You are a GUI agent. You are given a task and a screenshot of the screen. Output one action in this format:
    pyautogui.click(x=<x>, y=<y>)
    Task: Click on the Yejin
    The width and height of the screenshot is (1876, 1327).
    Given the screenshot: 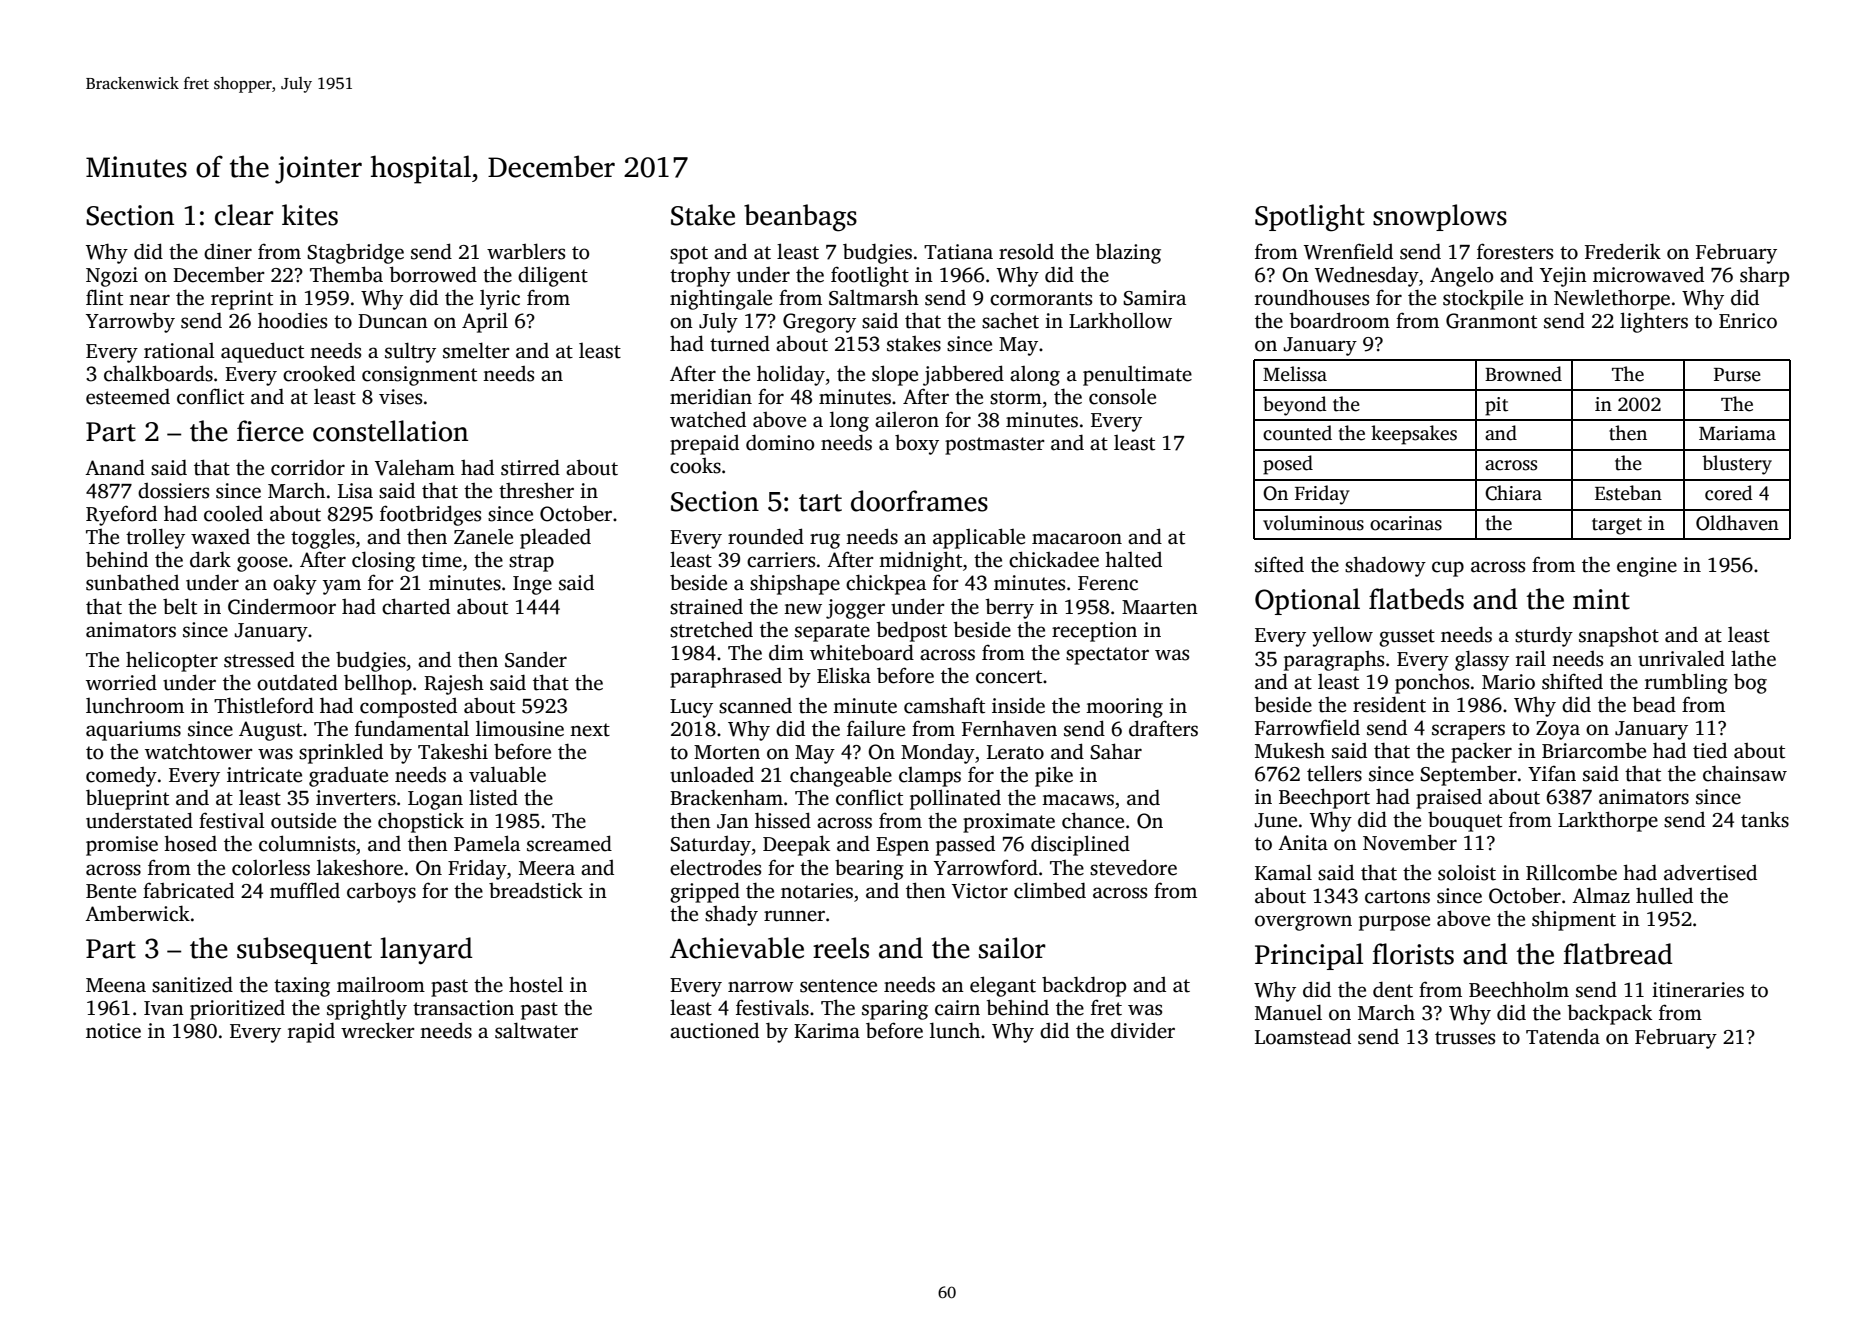 What is the action you would take?
    pyautogui.click(x=1563, y=277)
